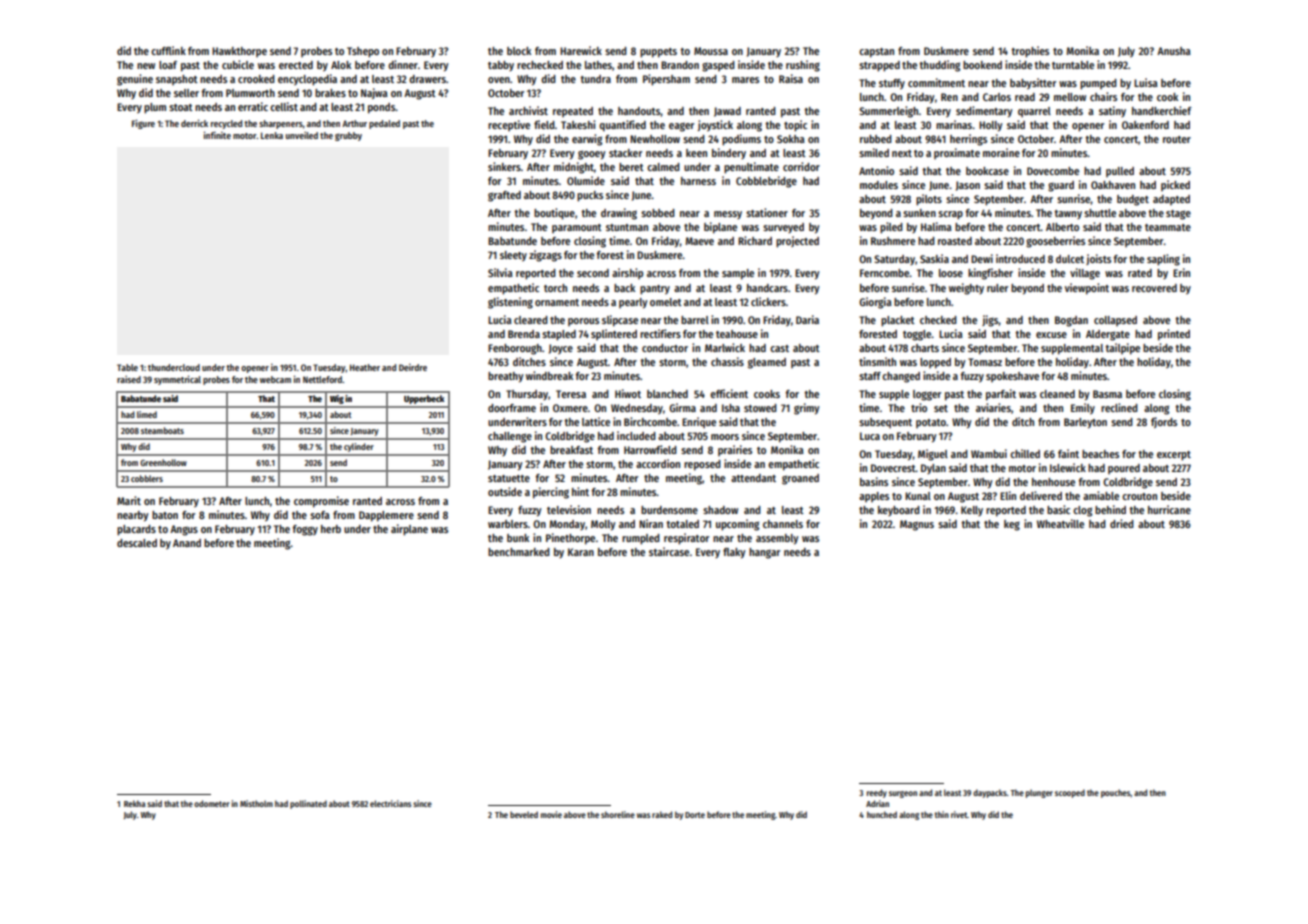 The height and width of the document is (924, 1308). Describe the element at coordinates (1122, 523) in the document. I see `dried` at that location.
